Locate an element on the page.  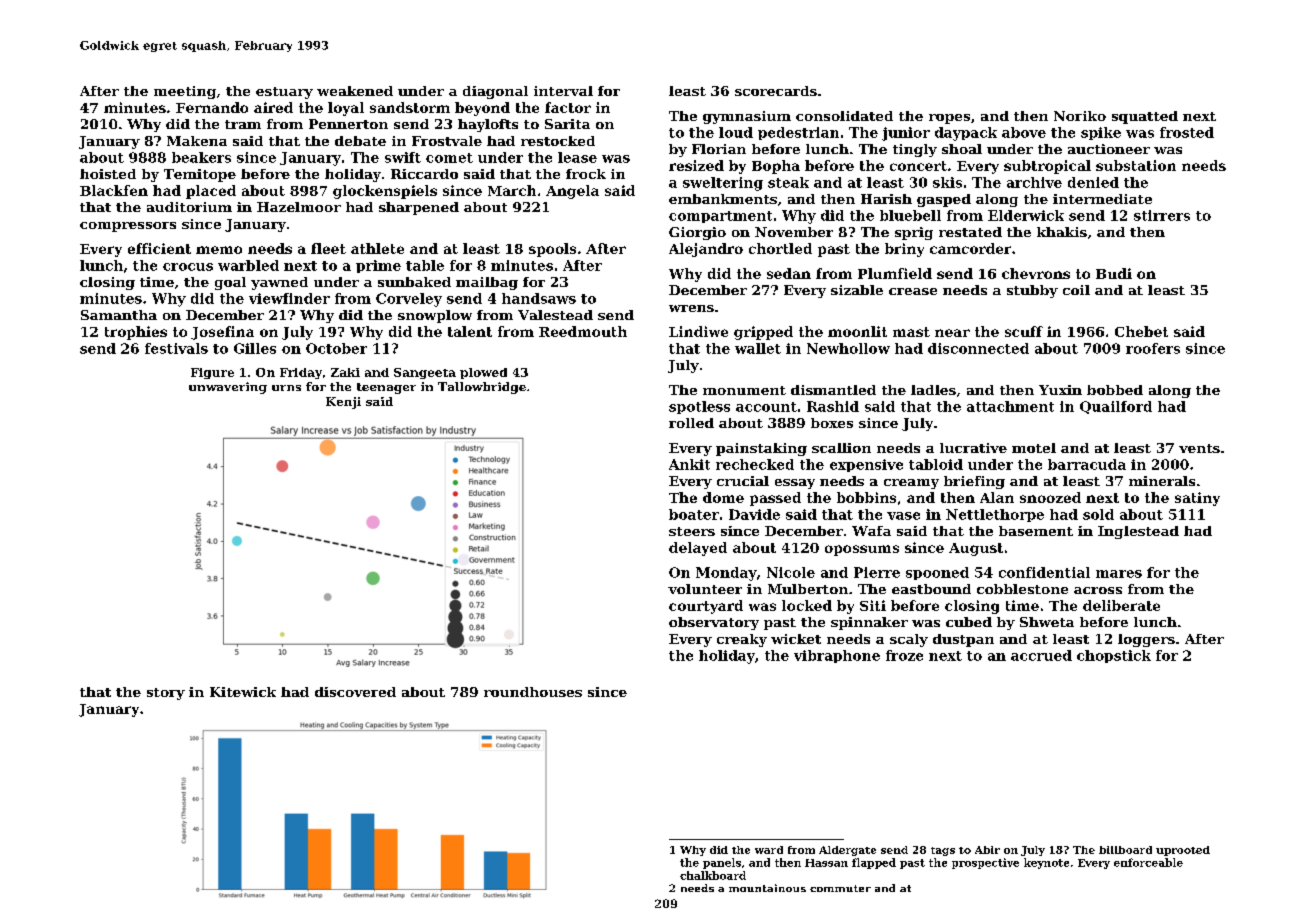
Reedmouth is located at coordinates (583, 331).
